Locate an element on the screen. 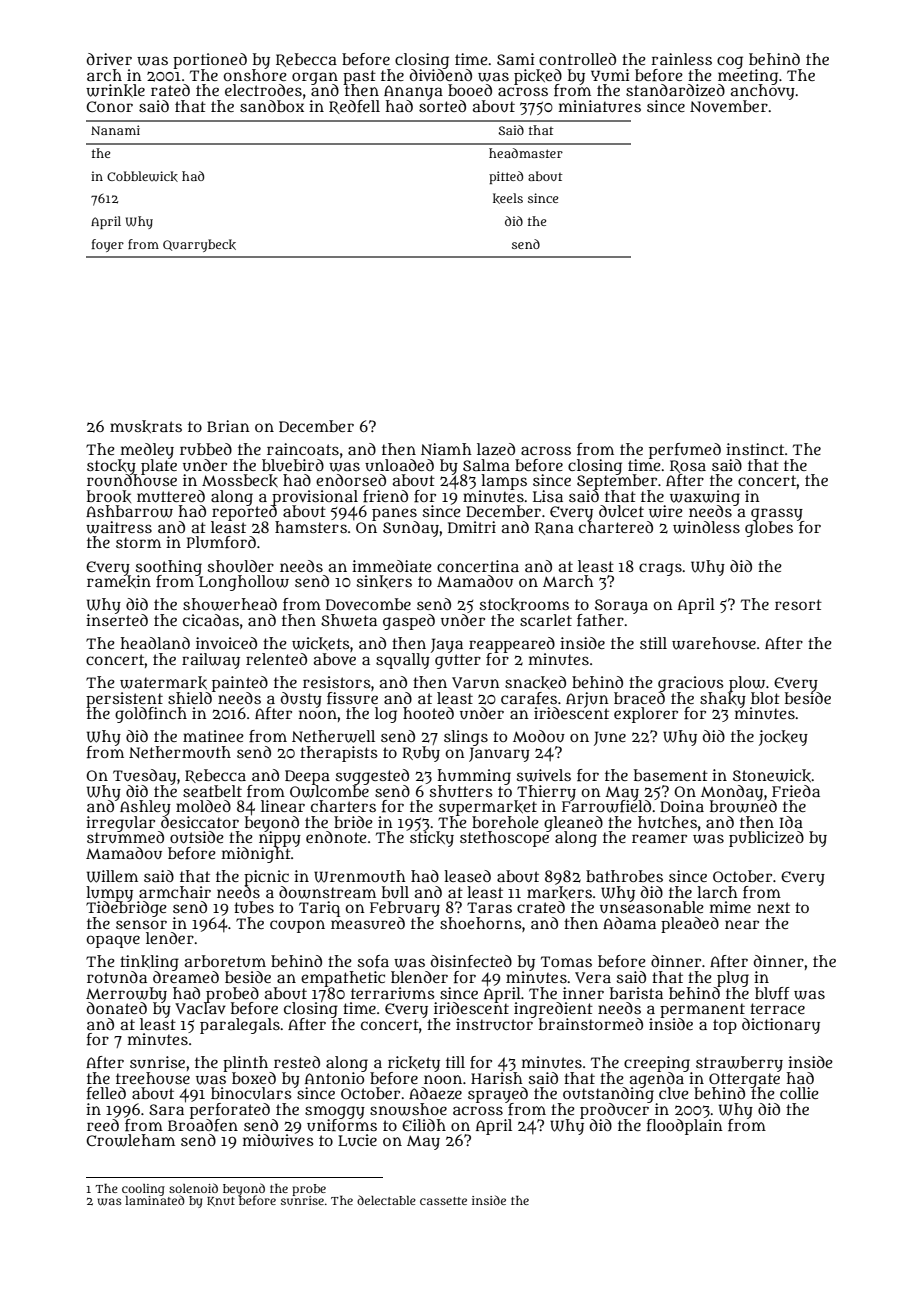 This screenshot has height=1308, width=924. Plumford is located at coordinates (221, 542).
